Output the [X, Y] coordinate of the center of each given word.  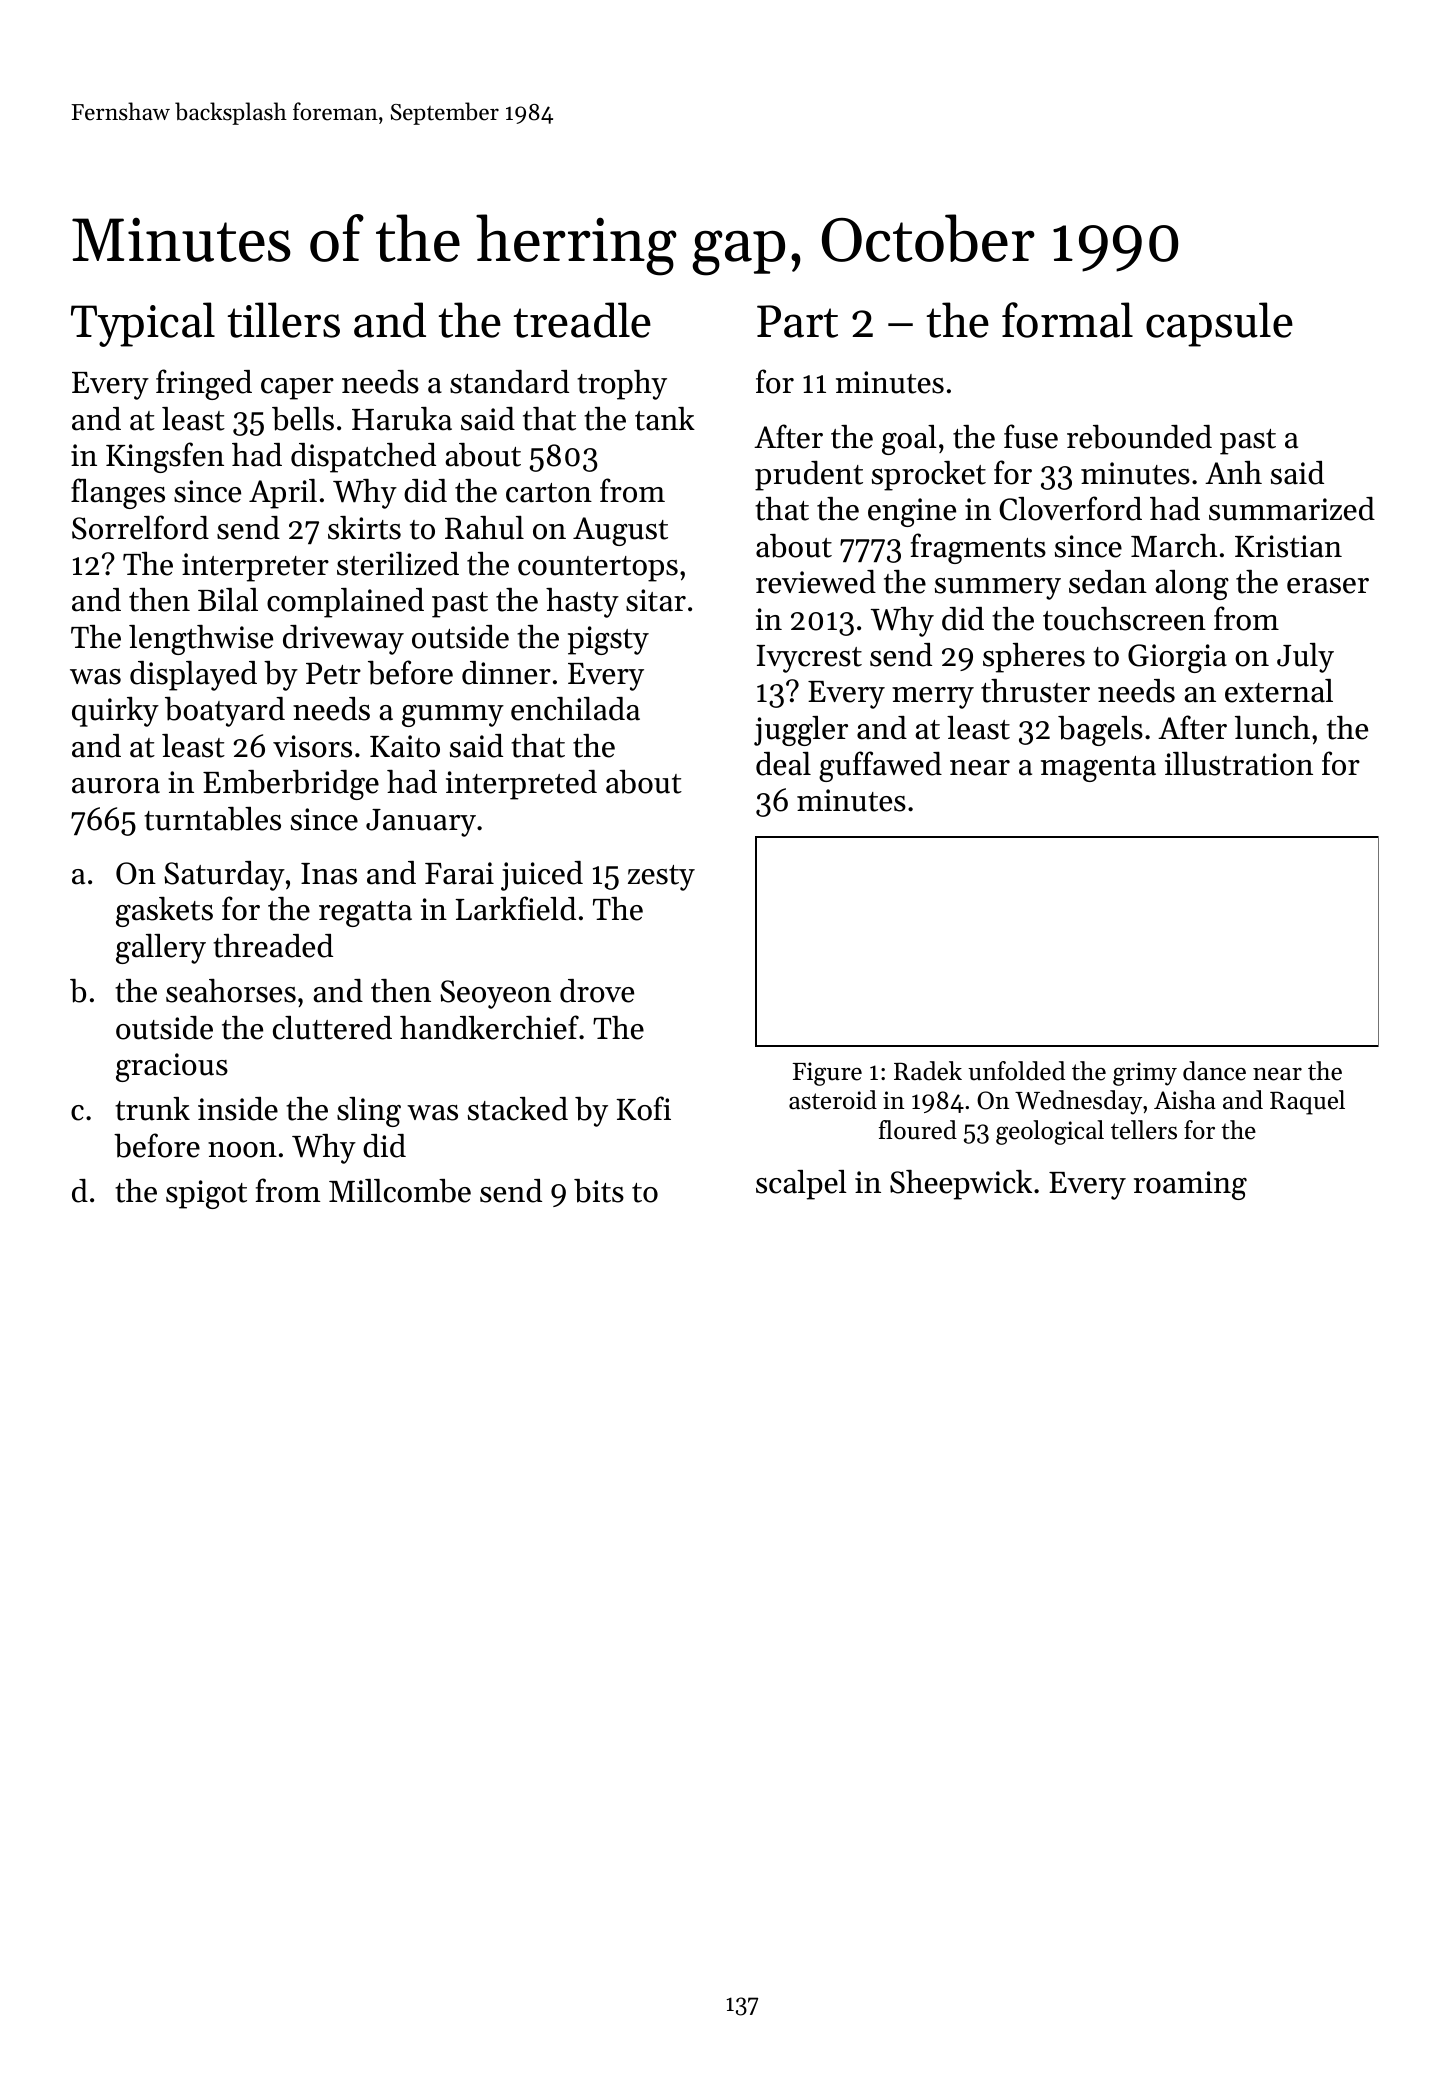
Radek [928, 1071]
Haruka [402, 419]
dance [1214, 1071]
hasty [582, 603]
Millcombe [400, 1191]
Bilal [228, 600]
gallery [161, 949]
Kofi [644, 1108]
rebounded [1139, 437]
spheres [1034, 658]
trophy [622, 385]
